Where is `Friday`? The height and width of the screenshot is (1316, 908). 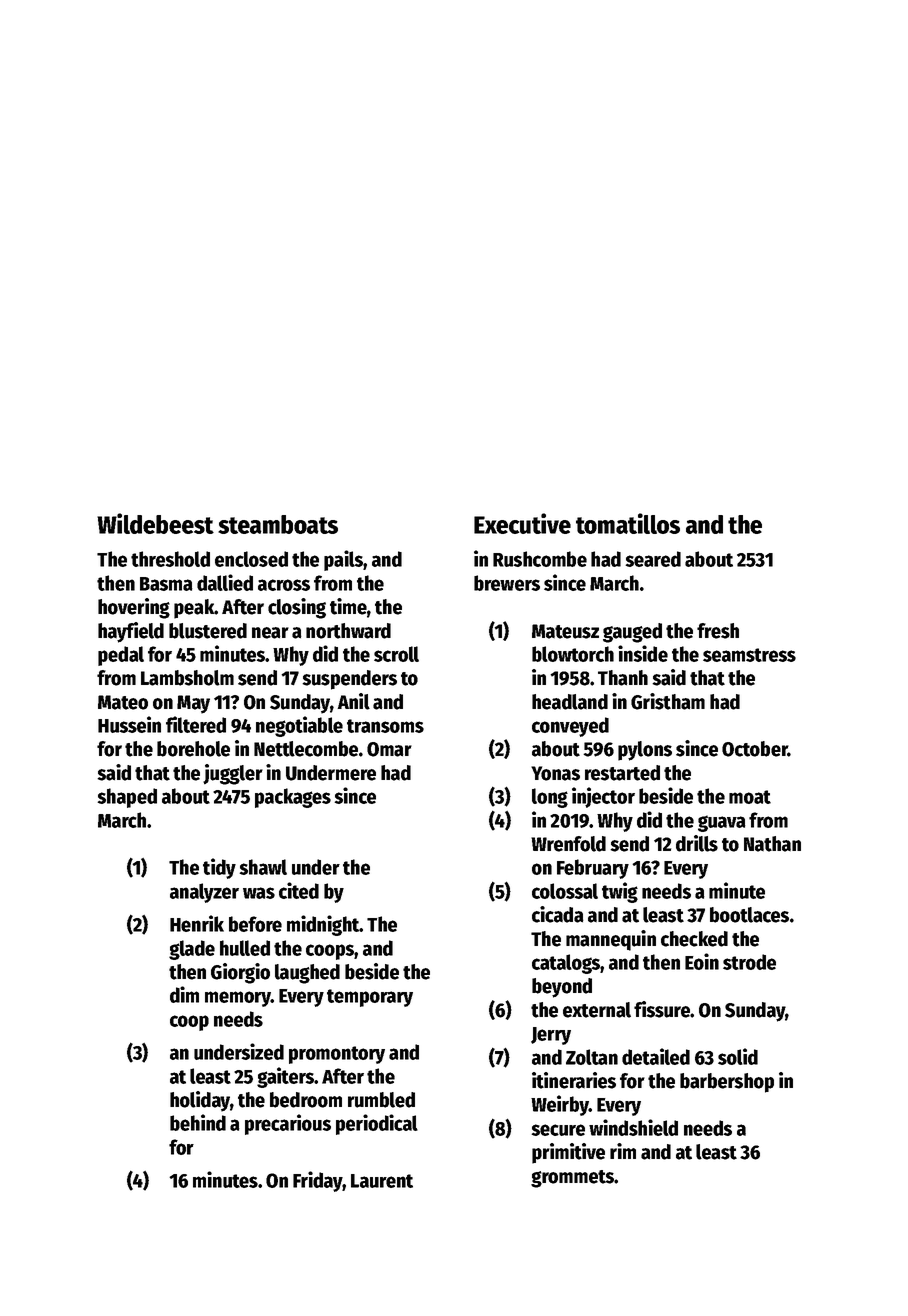 Friday is located at coordinates (318, 1181).
